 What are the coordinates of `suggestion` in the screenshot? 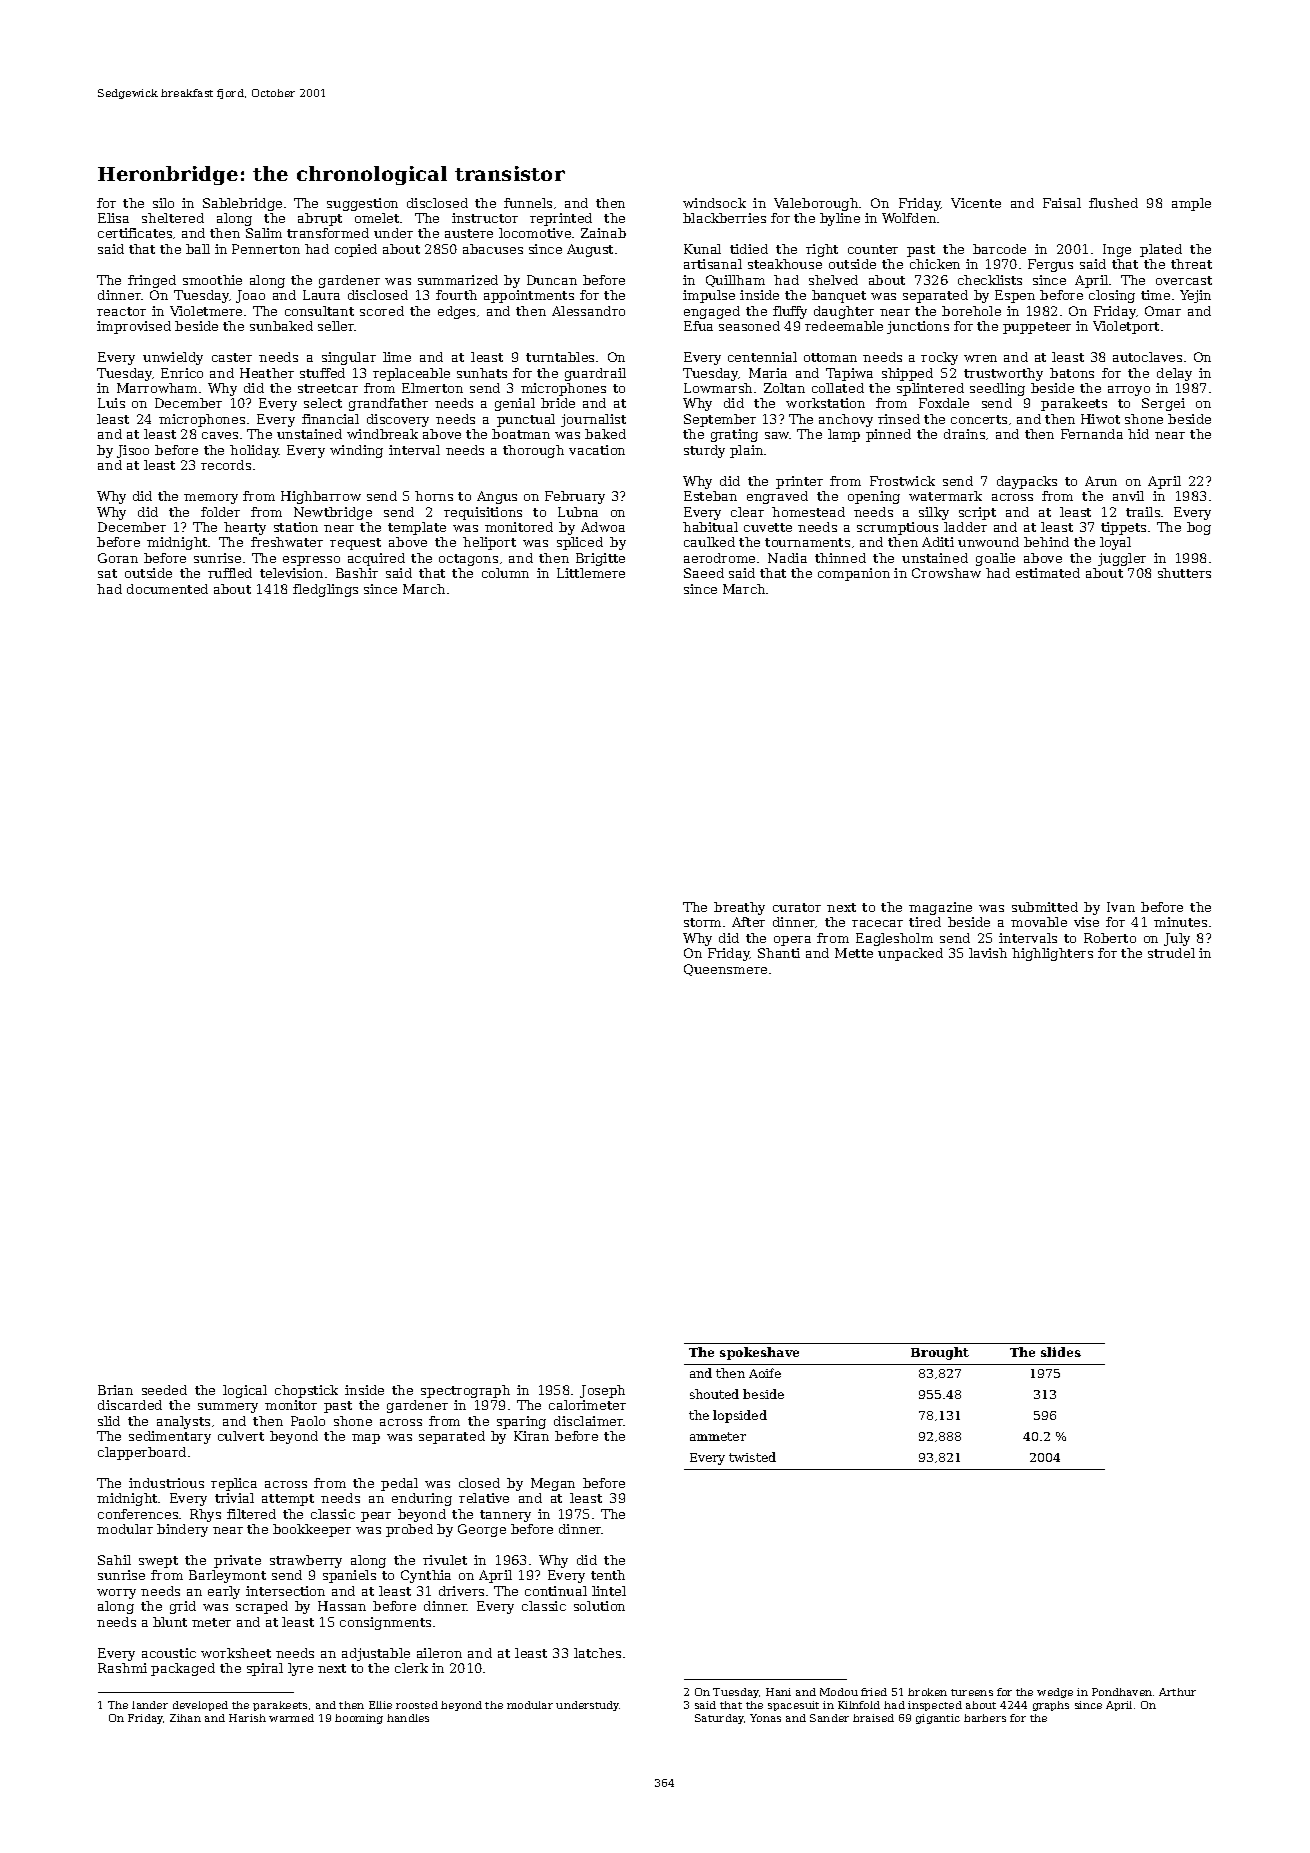 It's located at (362, 204).
